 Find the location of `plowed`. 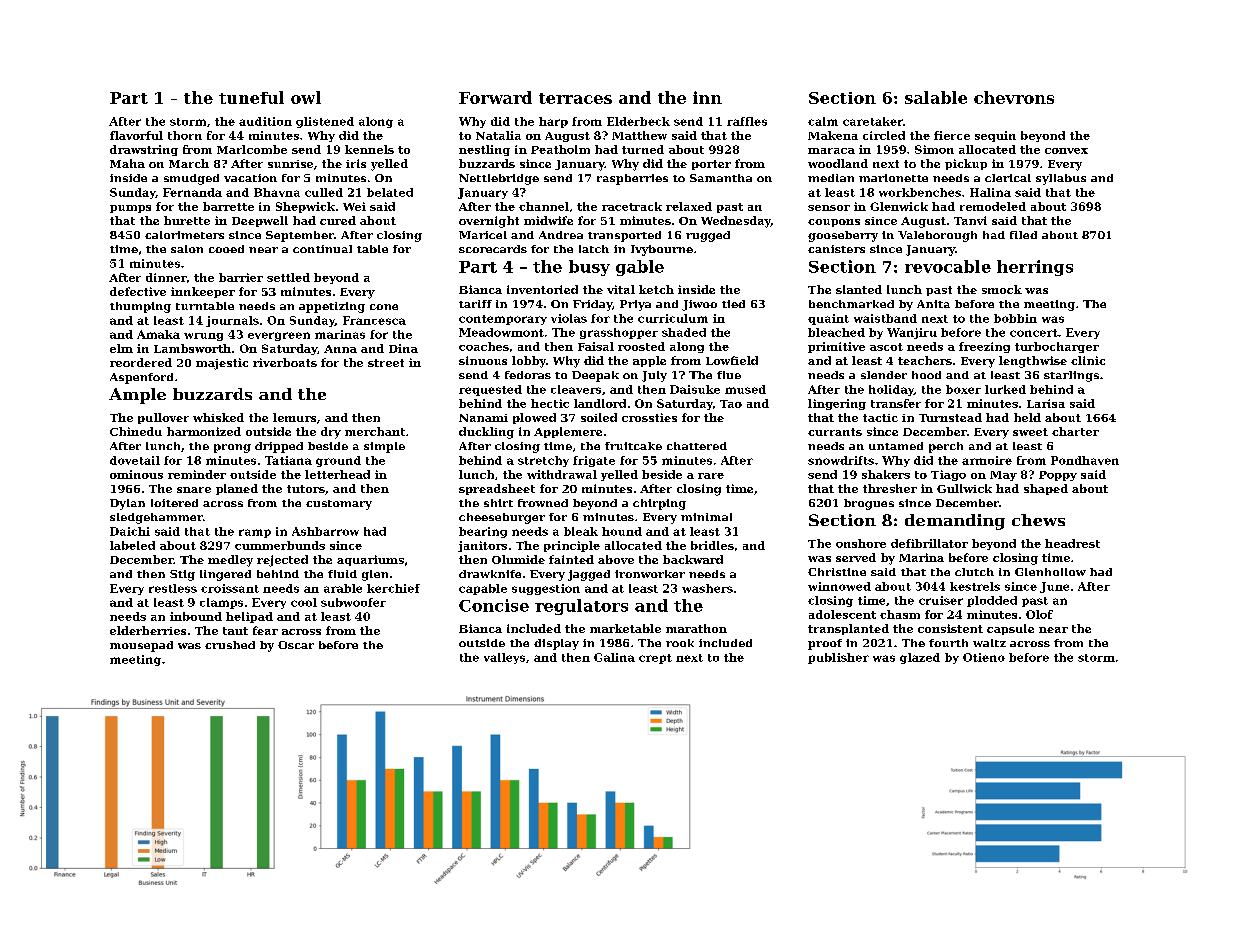

plowed is located at coordinates (534, 418).
